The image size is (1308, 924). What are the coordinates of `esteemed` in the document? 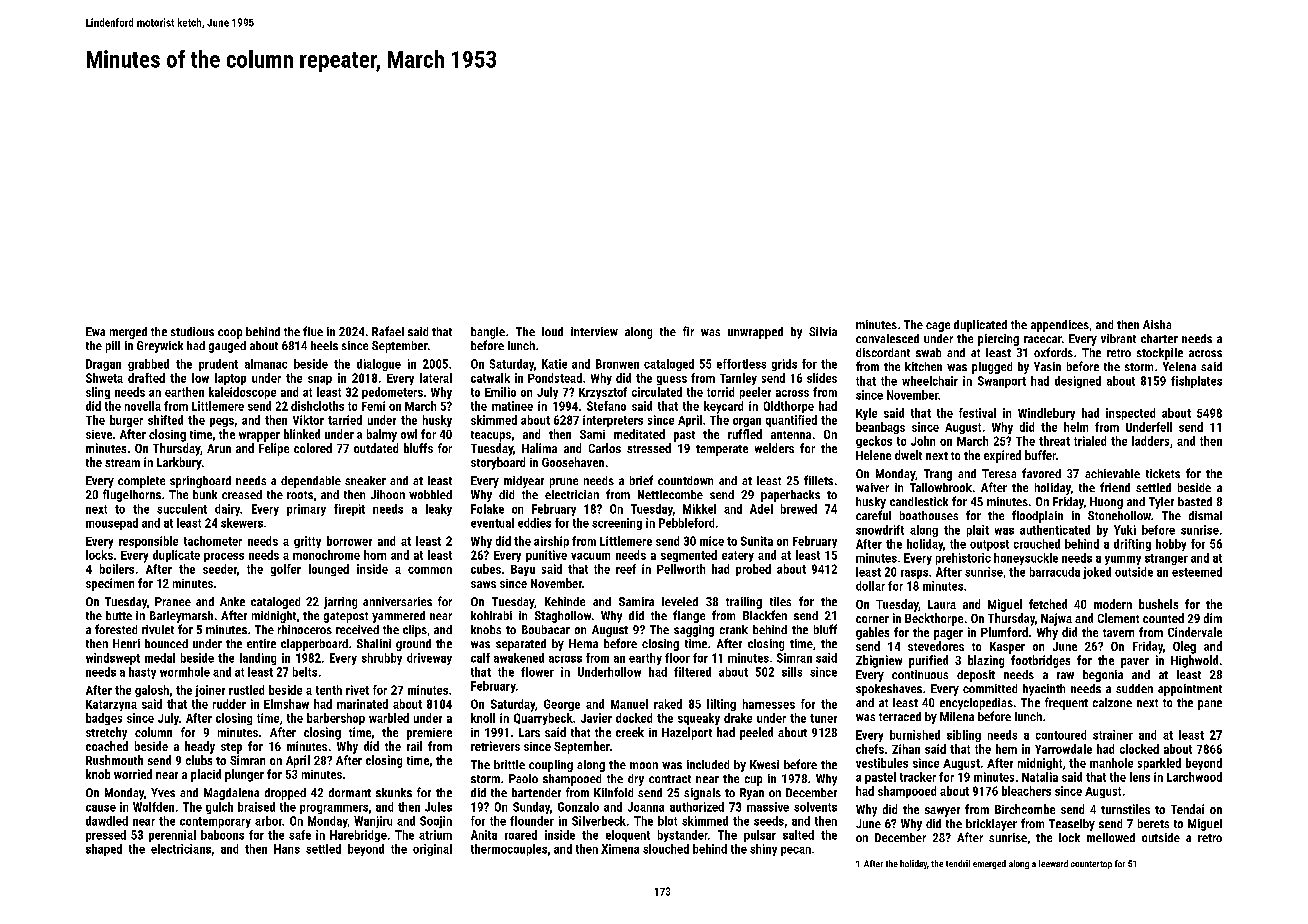 It's located at (1197, 572).
